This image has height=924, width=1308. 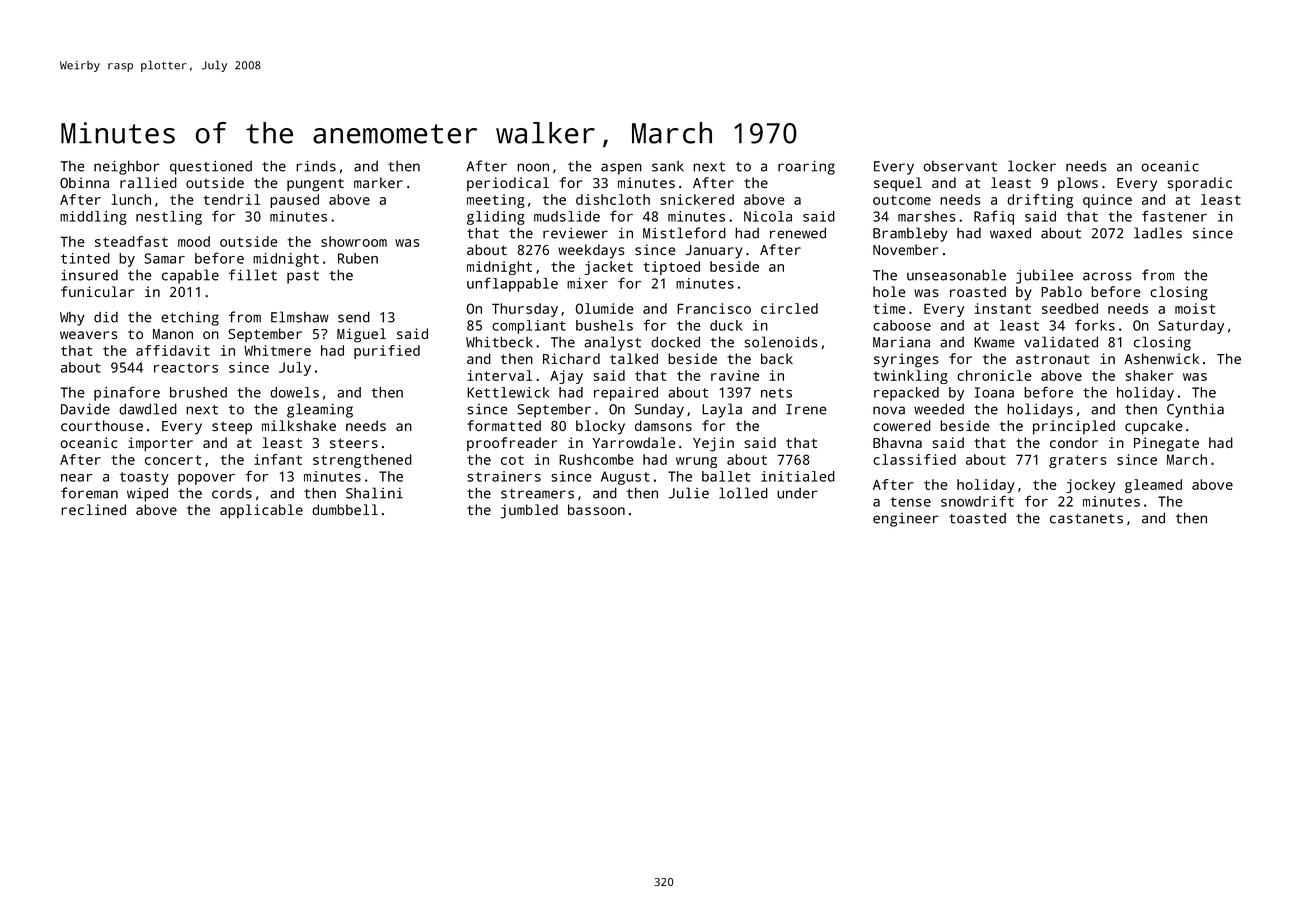 What do you see at coordinates (806, 409) in the image?
I see `Irene` at bounding box center [806, 409].
